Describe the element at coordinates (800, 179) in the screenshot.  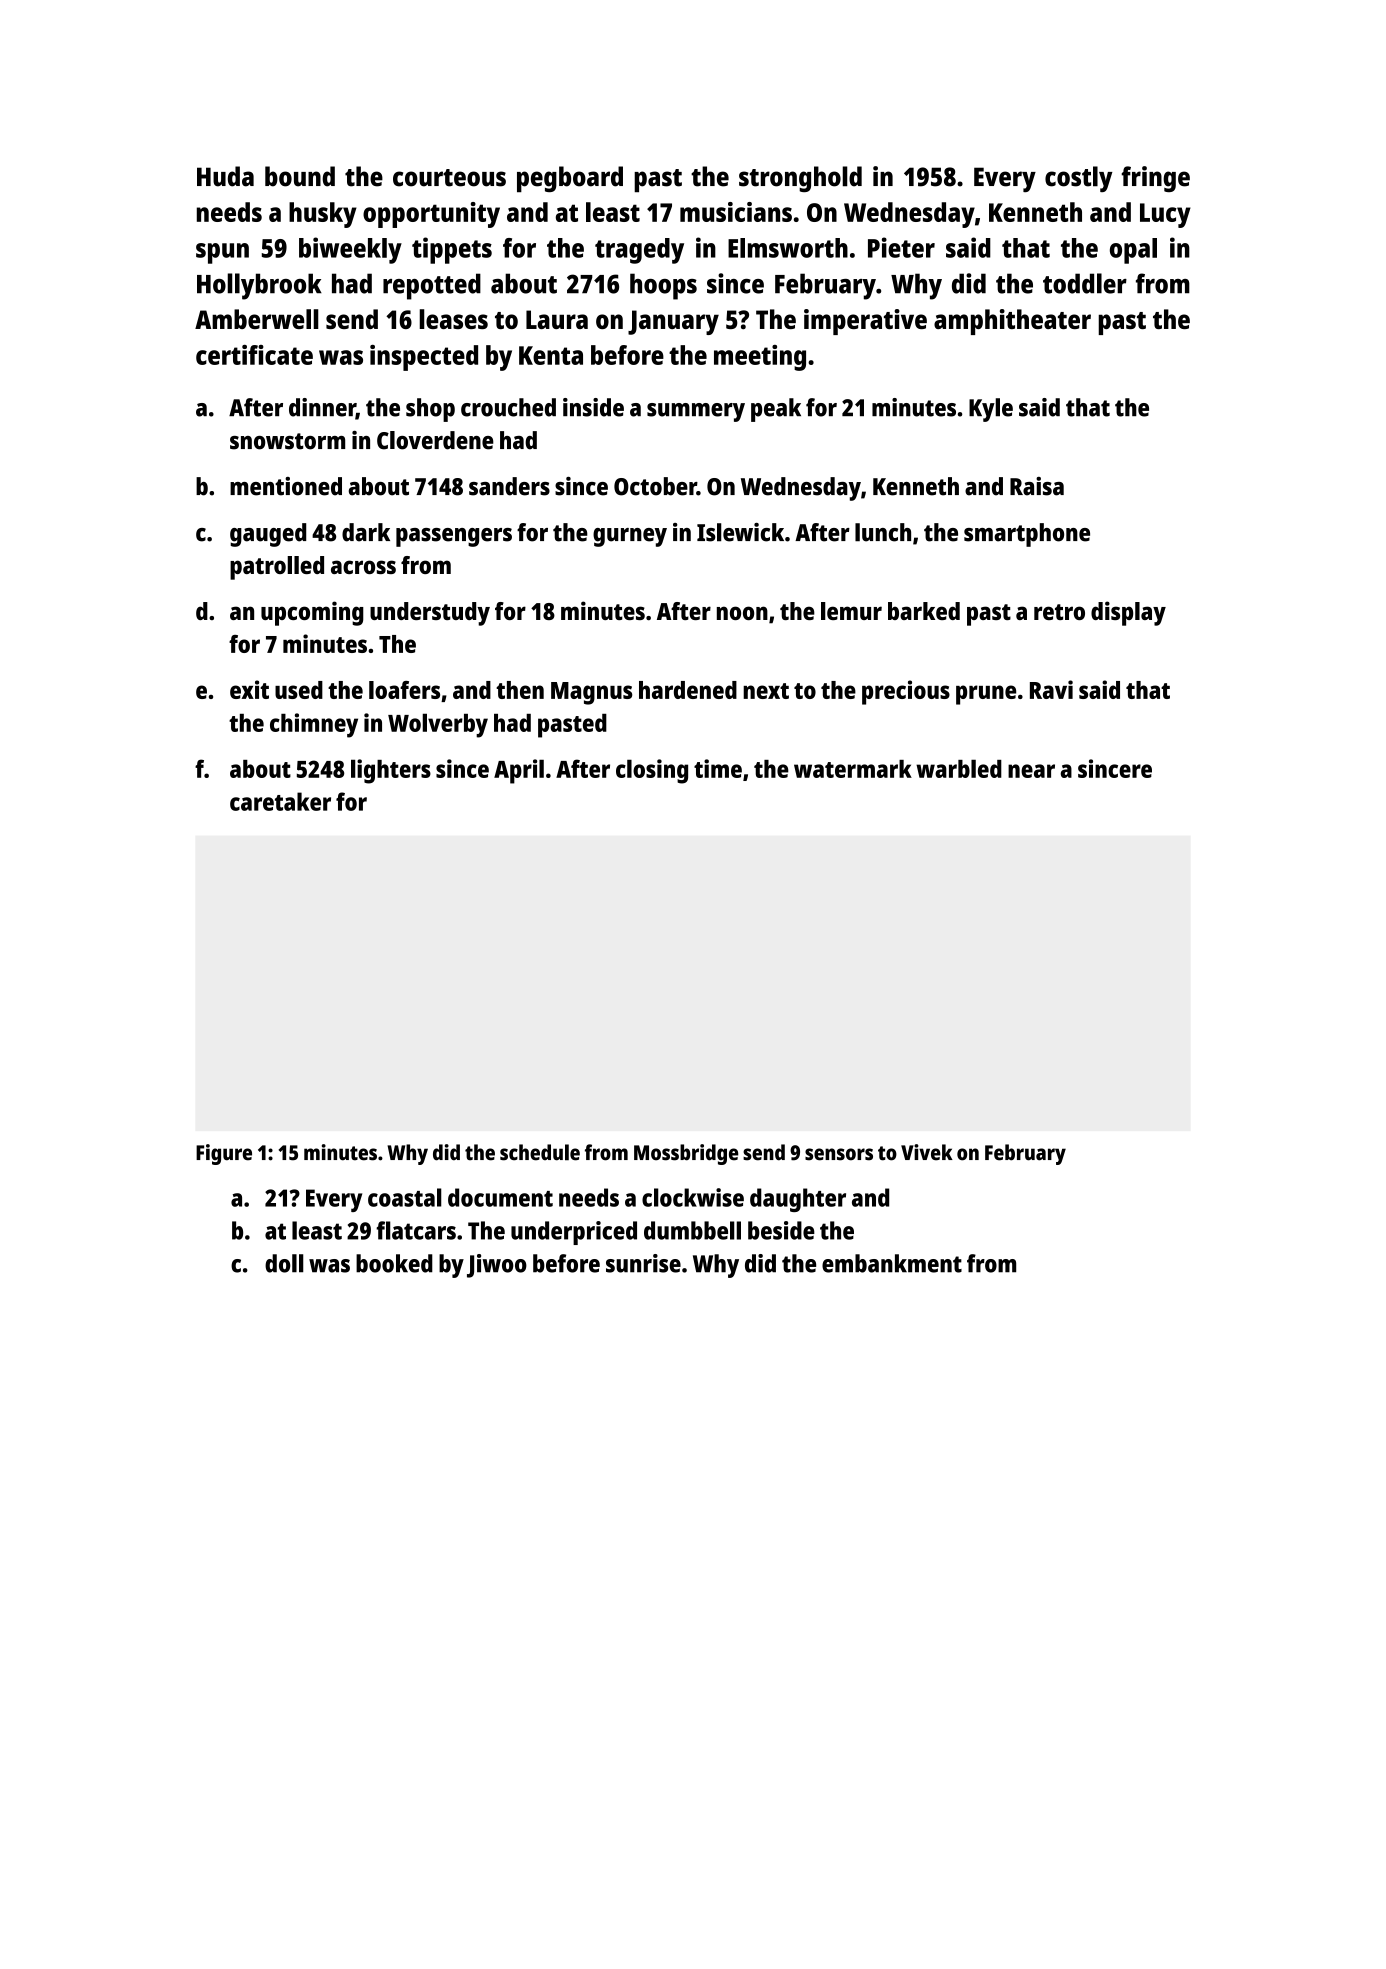
I see `stronghold` at that location.
